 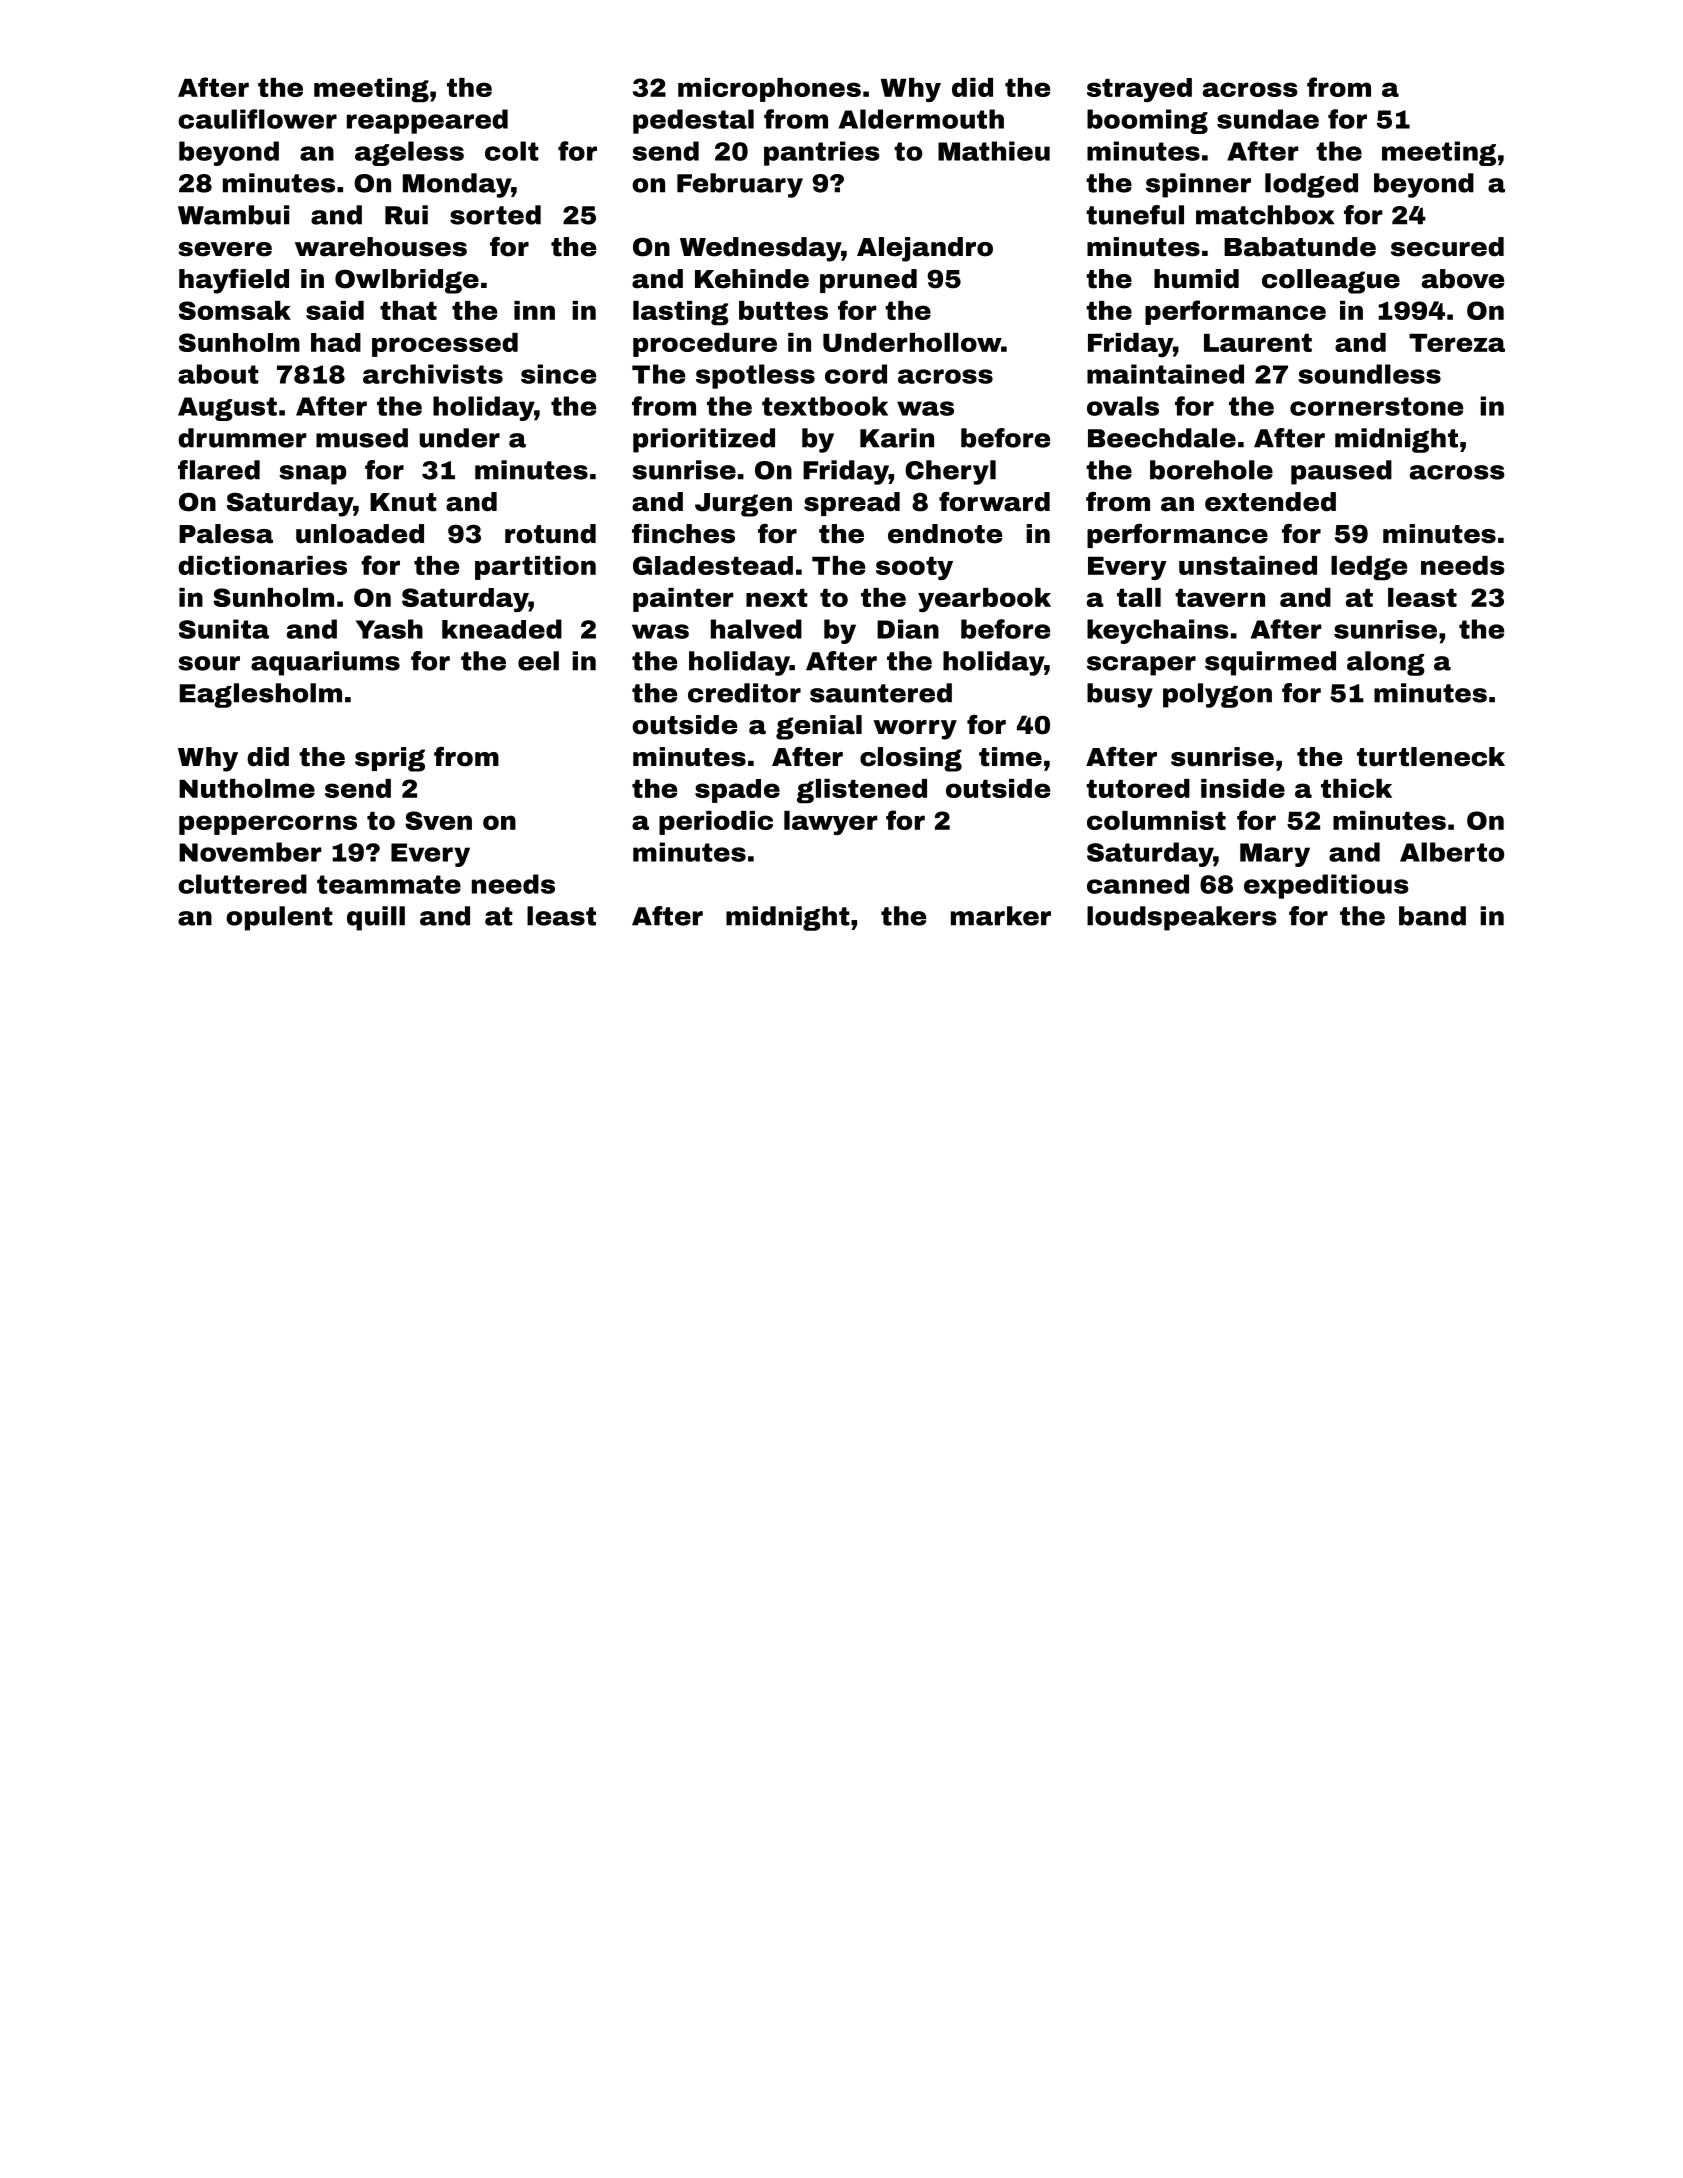 I want to click on kneaded, so click(x=502, y=629).
